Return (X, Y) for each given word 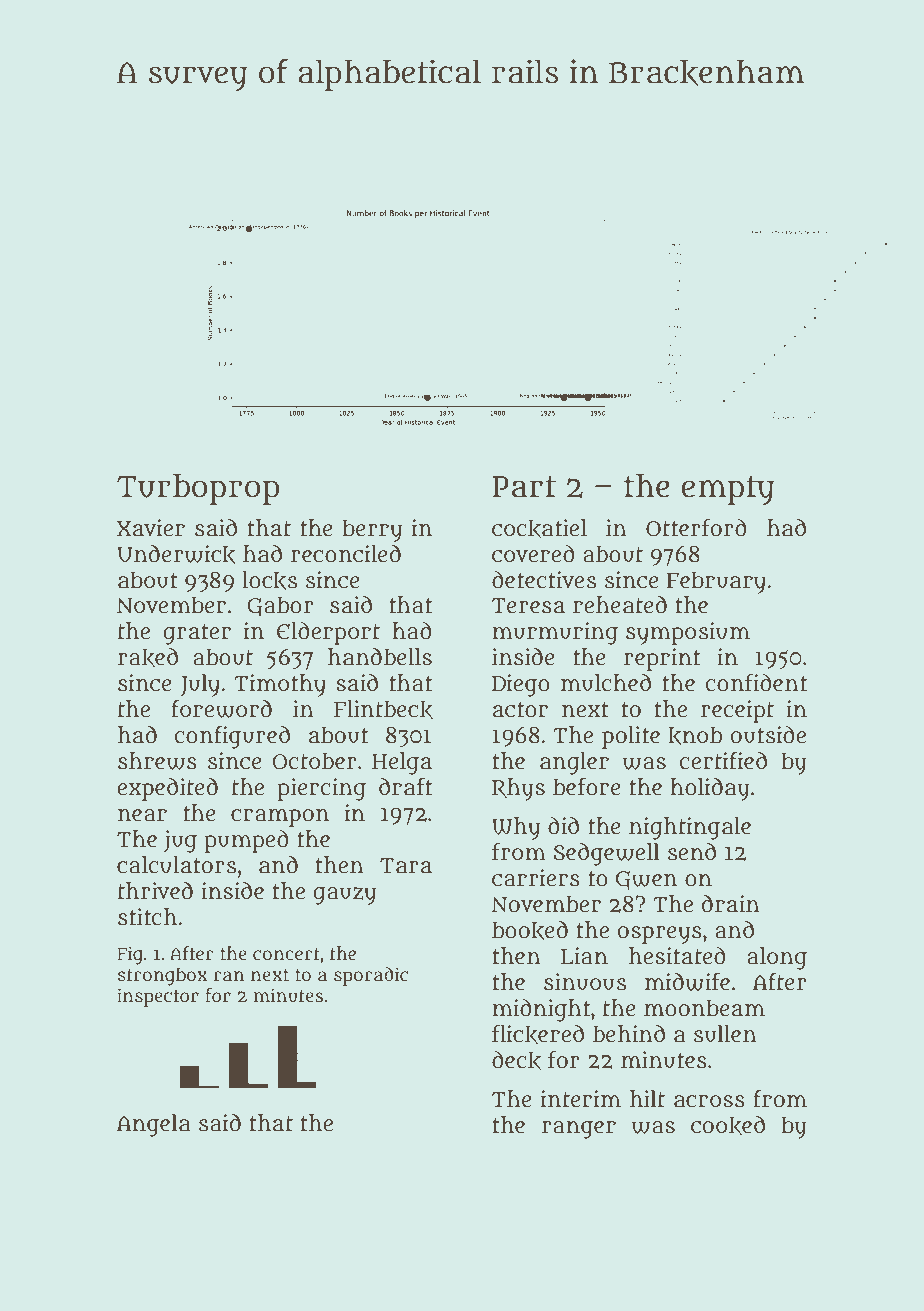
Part (524, 487)
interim (581, 1099)
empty (728, 490)
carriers (536, 878)
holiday (710, 789)
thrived (155, 891)
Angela (154, 1125)
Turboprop (198, 489)
